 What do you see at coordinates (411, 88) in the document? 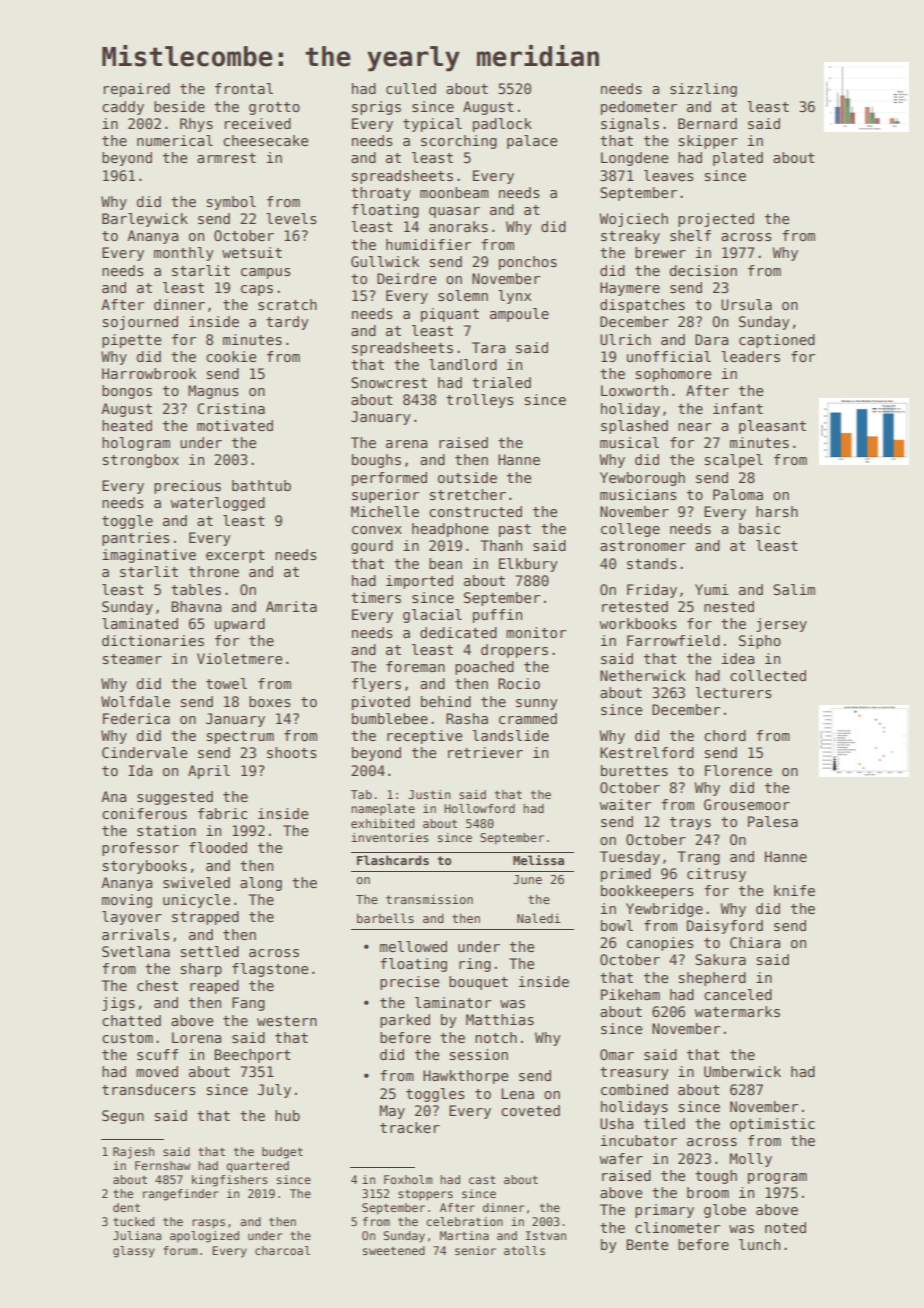
I see `culled` at bounding box center [411, 88].
